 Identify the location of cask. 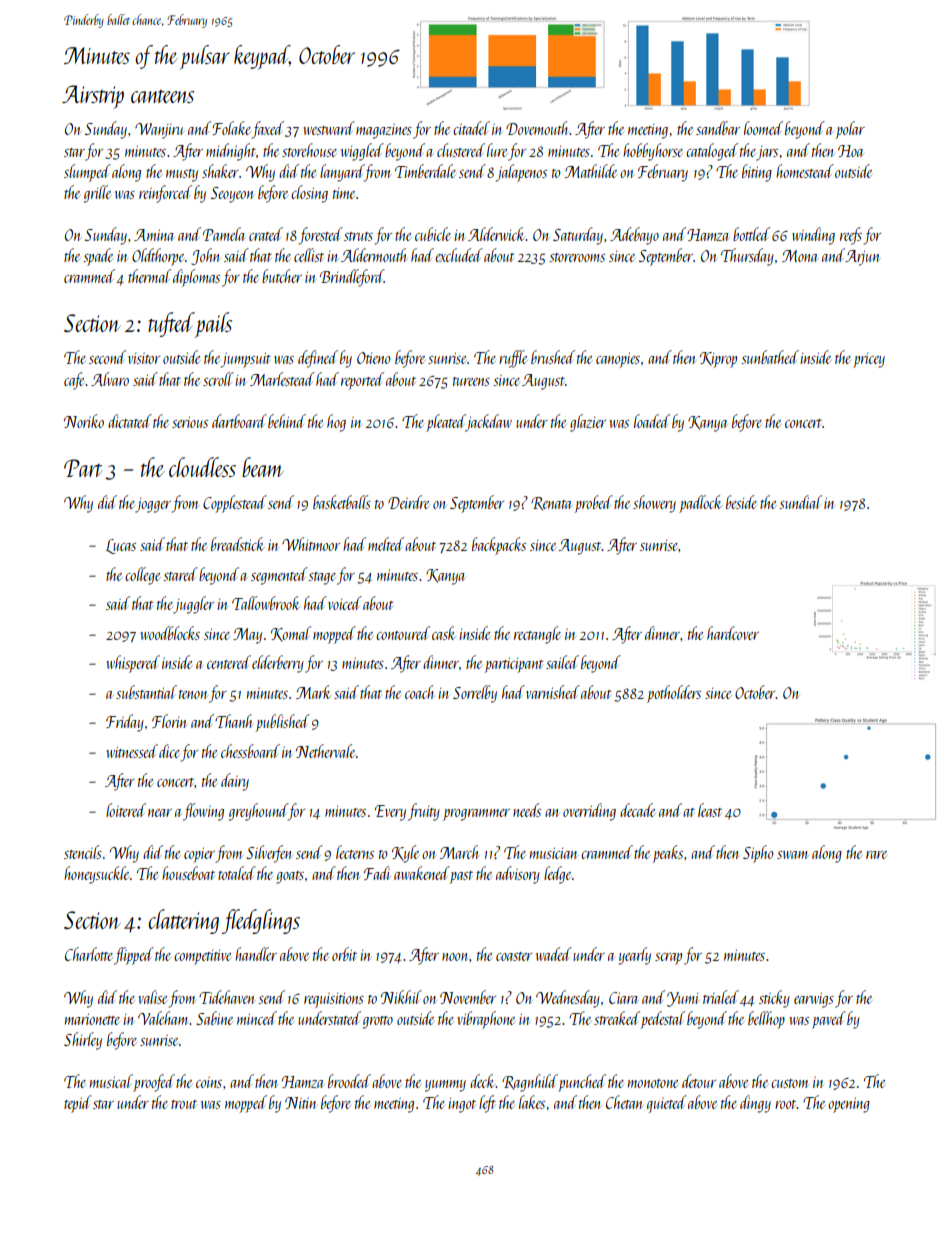
(444, 633).
